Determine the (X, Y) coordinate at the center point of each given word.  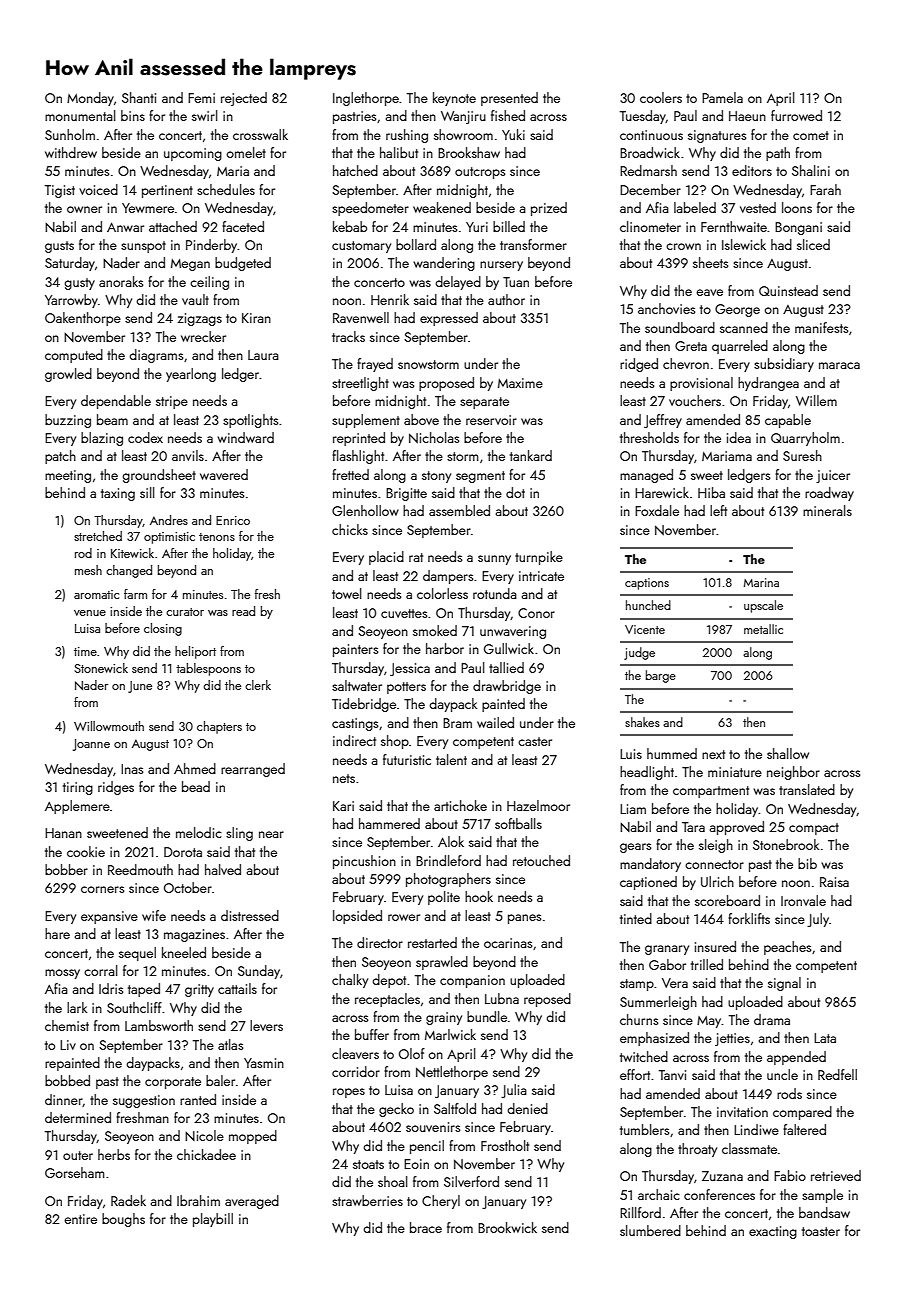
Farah (825, 189)
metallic (763, 629)
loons (797, 207)
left (718, 510)
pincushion (364, 862)
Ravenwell (361, 317)
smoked (435, 630)
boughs (123, 1220)
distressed (250, 915)
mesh (88, 570)
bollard (416, 244)
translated (807, 789)
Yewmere (148, 208)
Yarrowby (71, 301)
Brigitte (406, 494)
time (85, 651)
